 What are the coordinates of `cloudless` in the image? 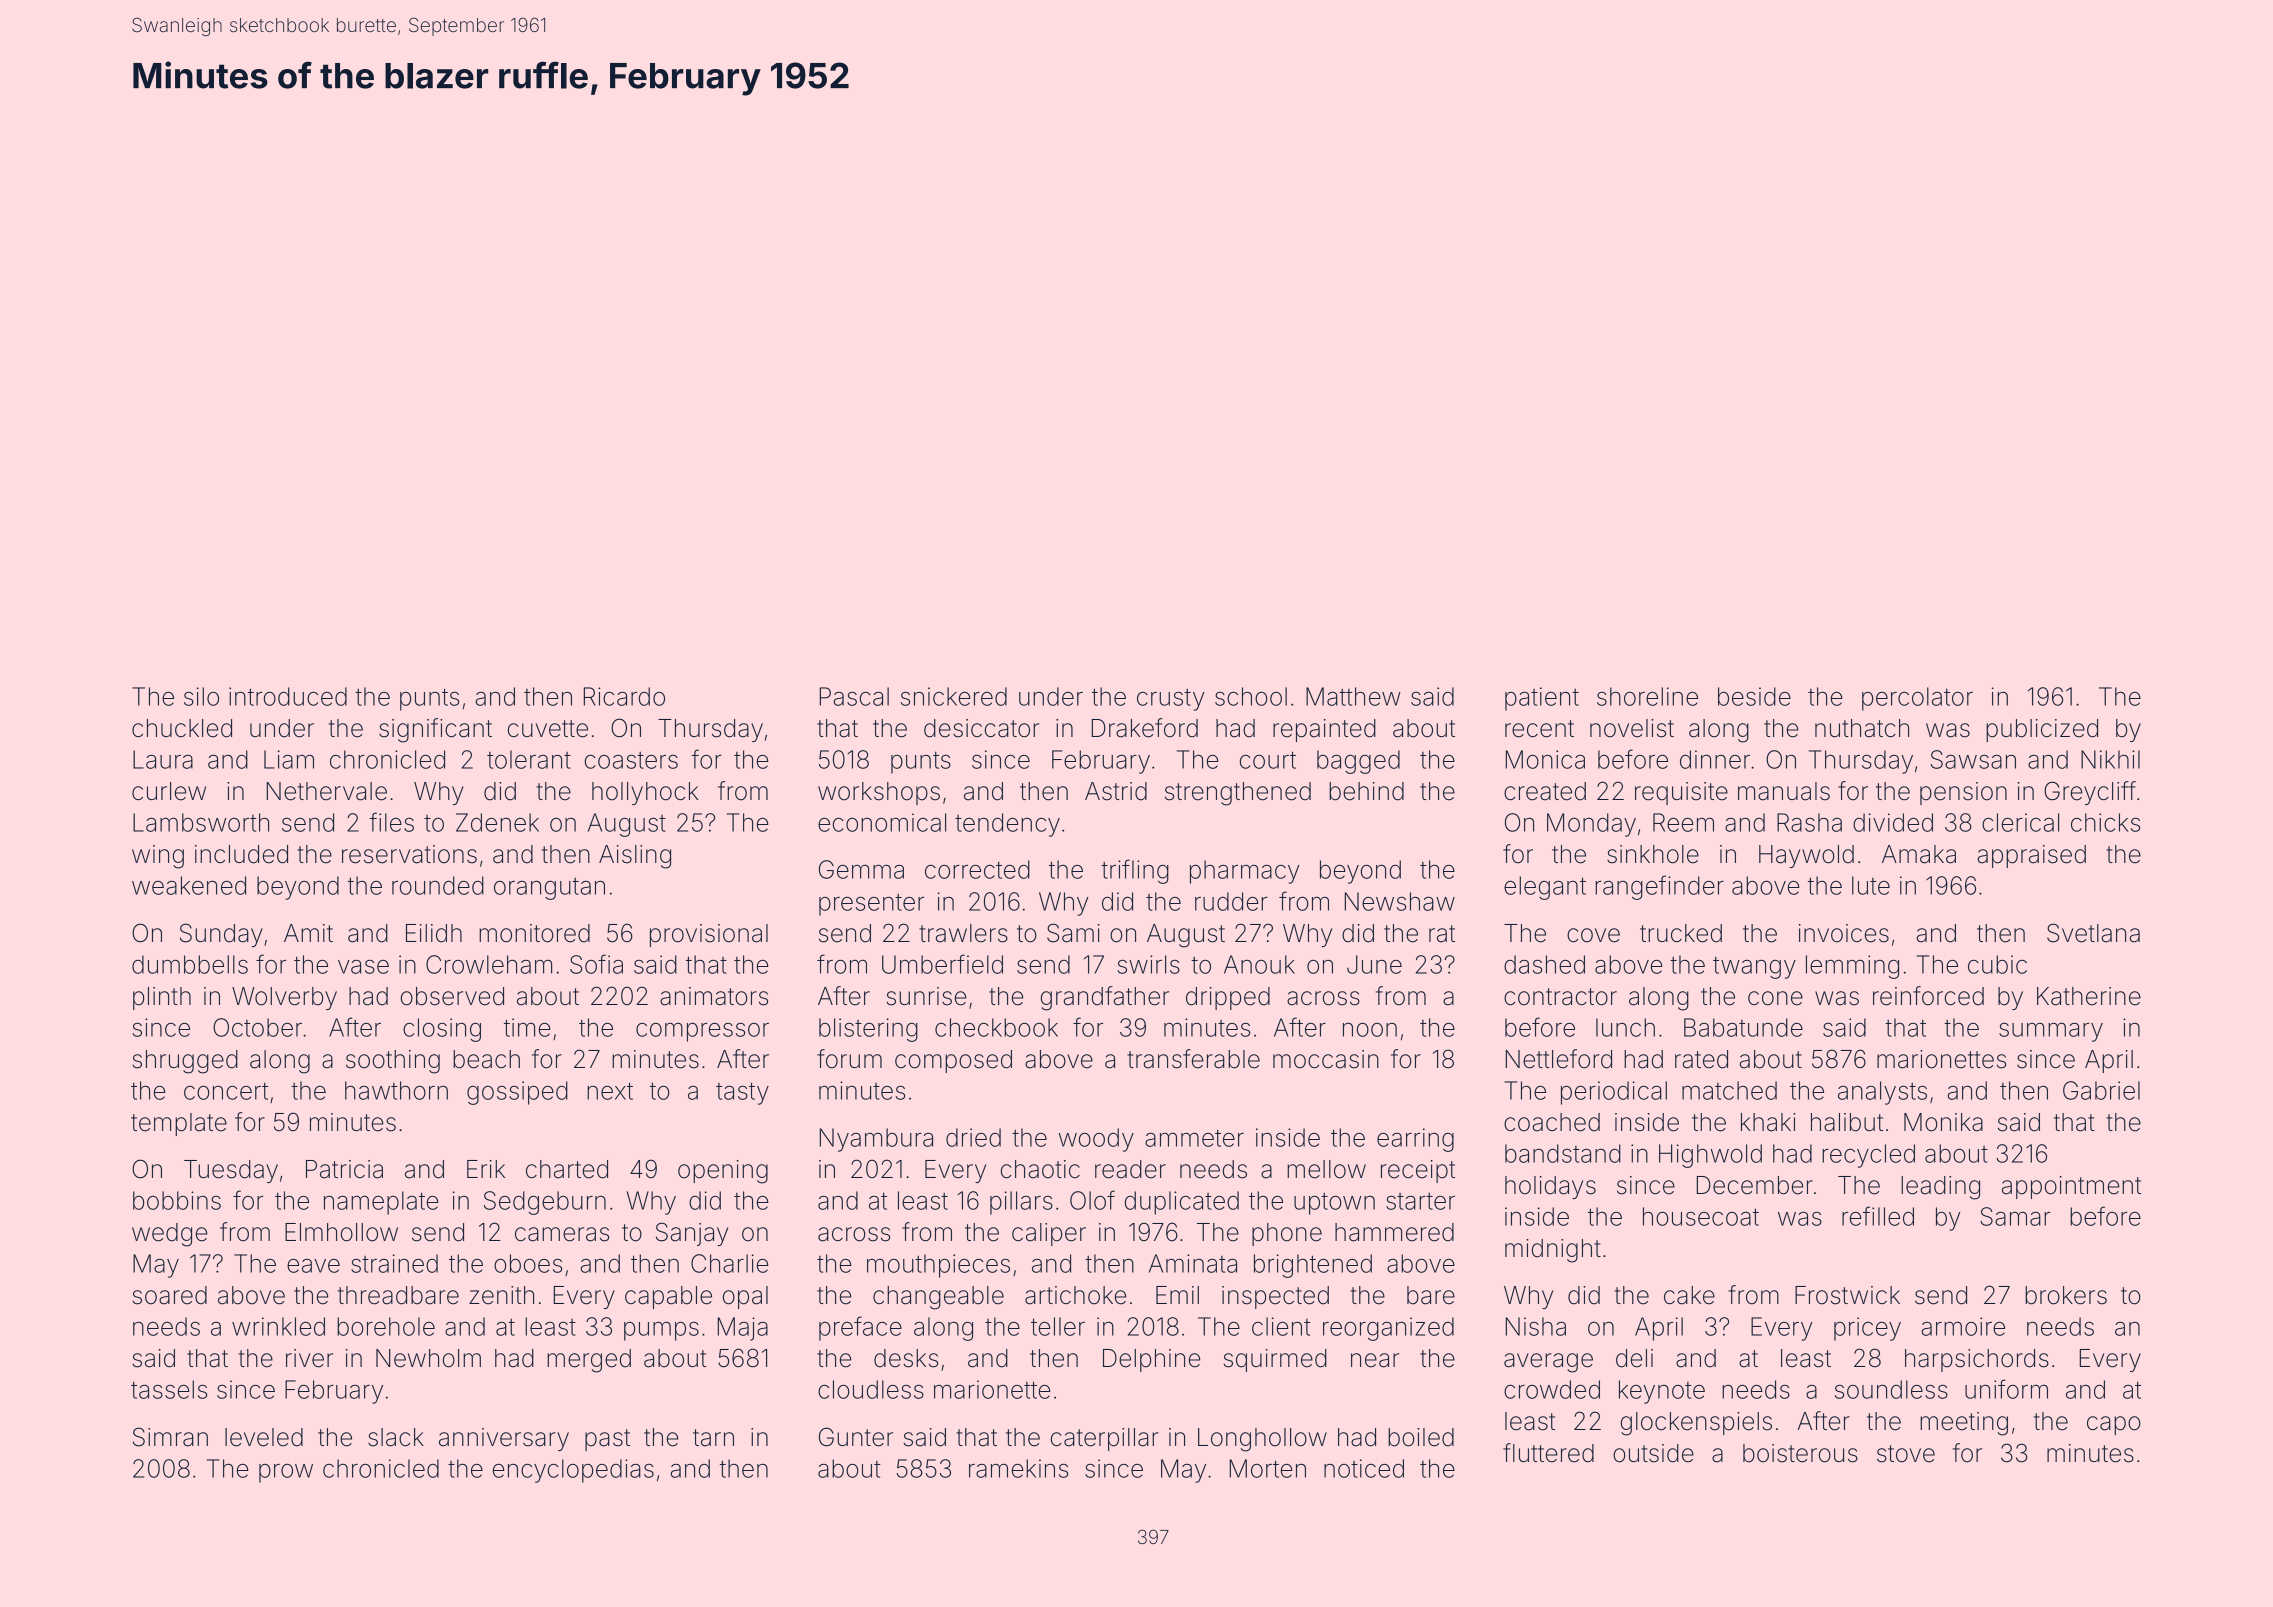 It's located at (871, 1389).
